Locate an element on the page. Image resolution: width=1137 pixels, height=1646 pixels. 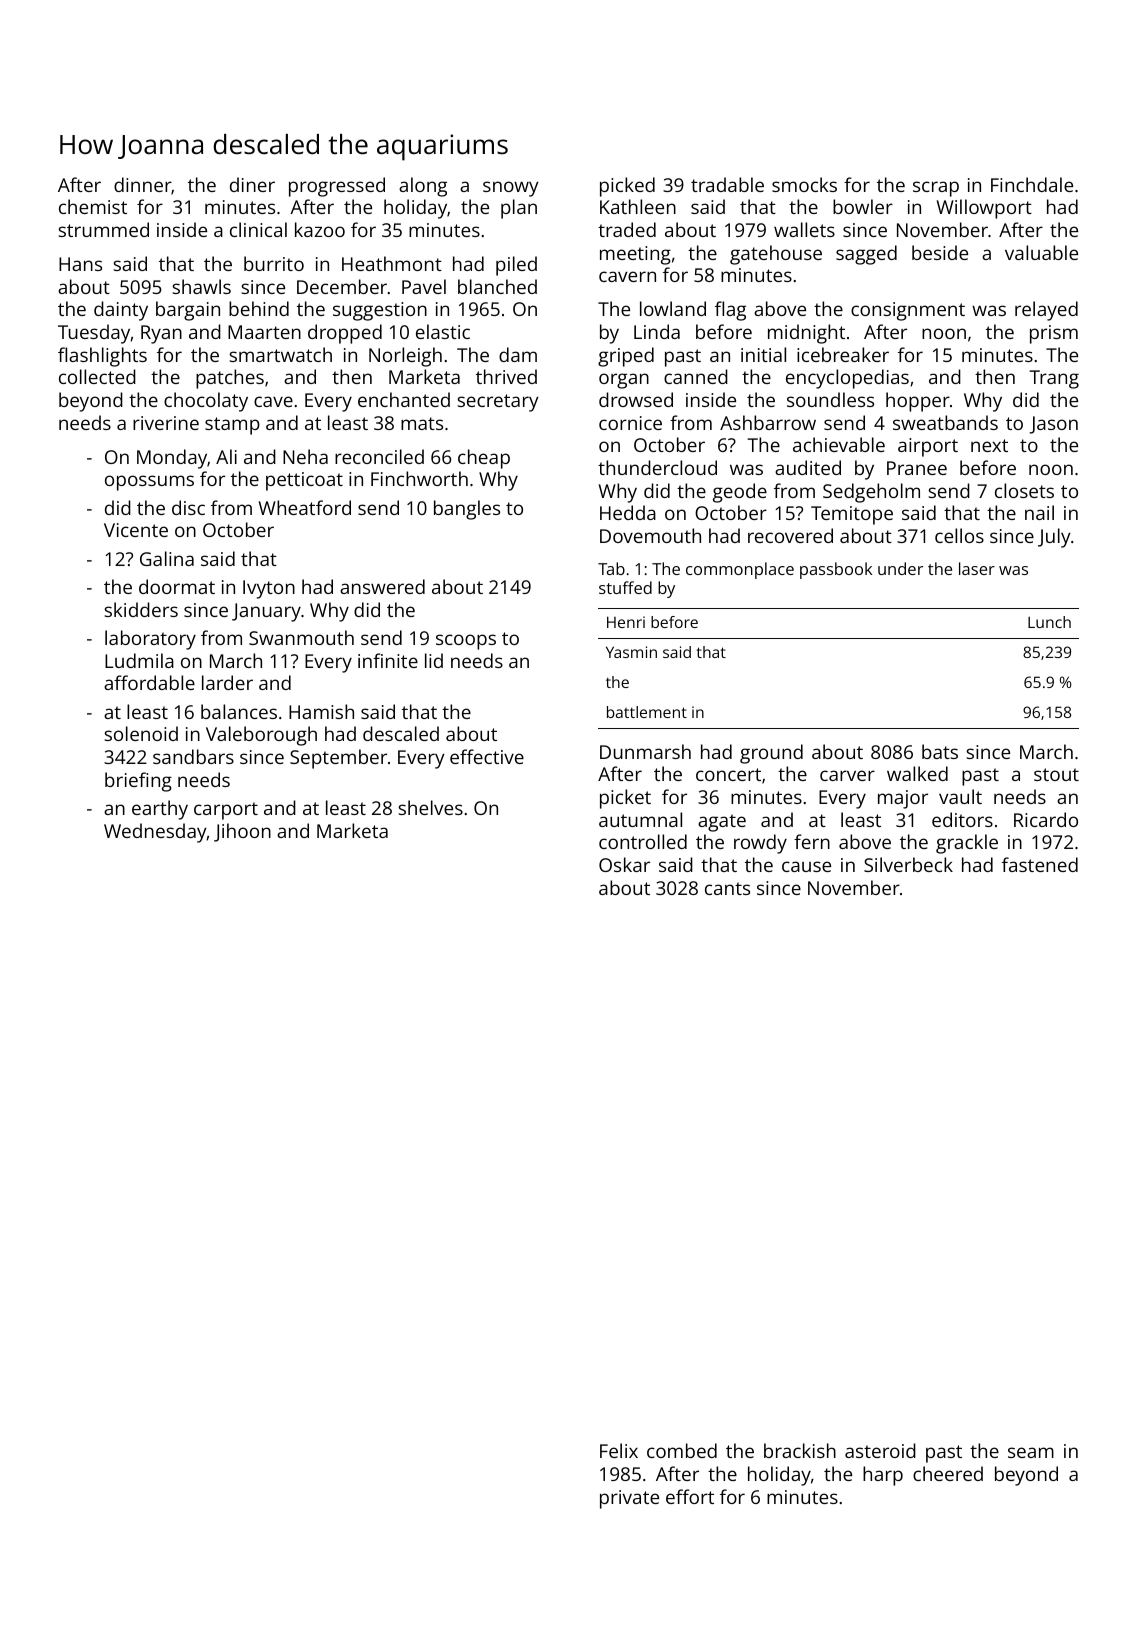
private is located at coordinates (629, 1499).
